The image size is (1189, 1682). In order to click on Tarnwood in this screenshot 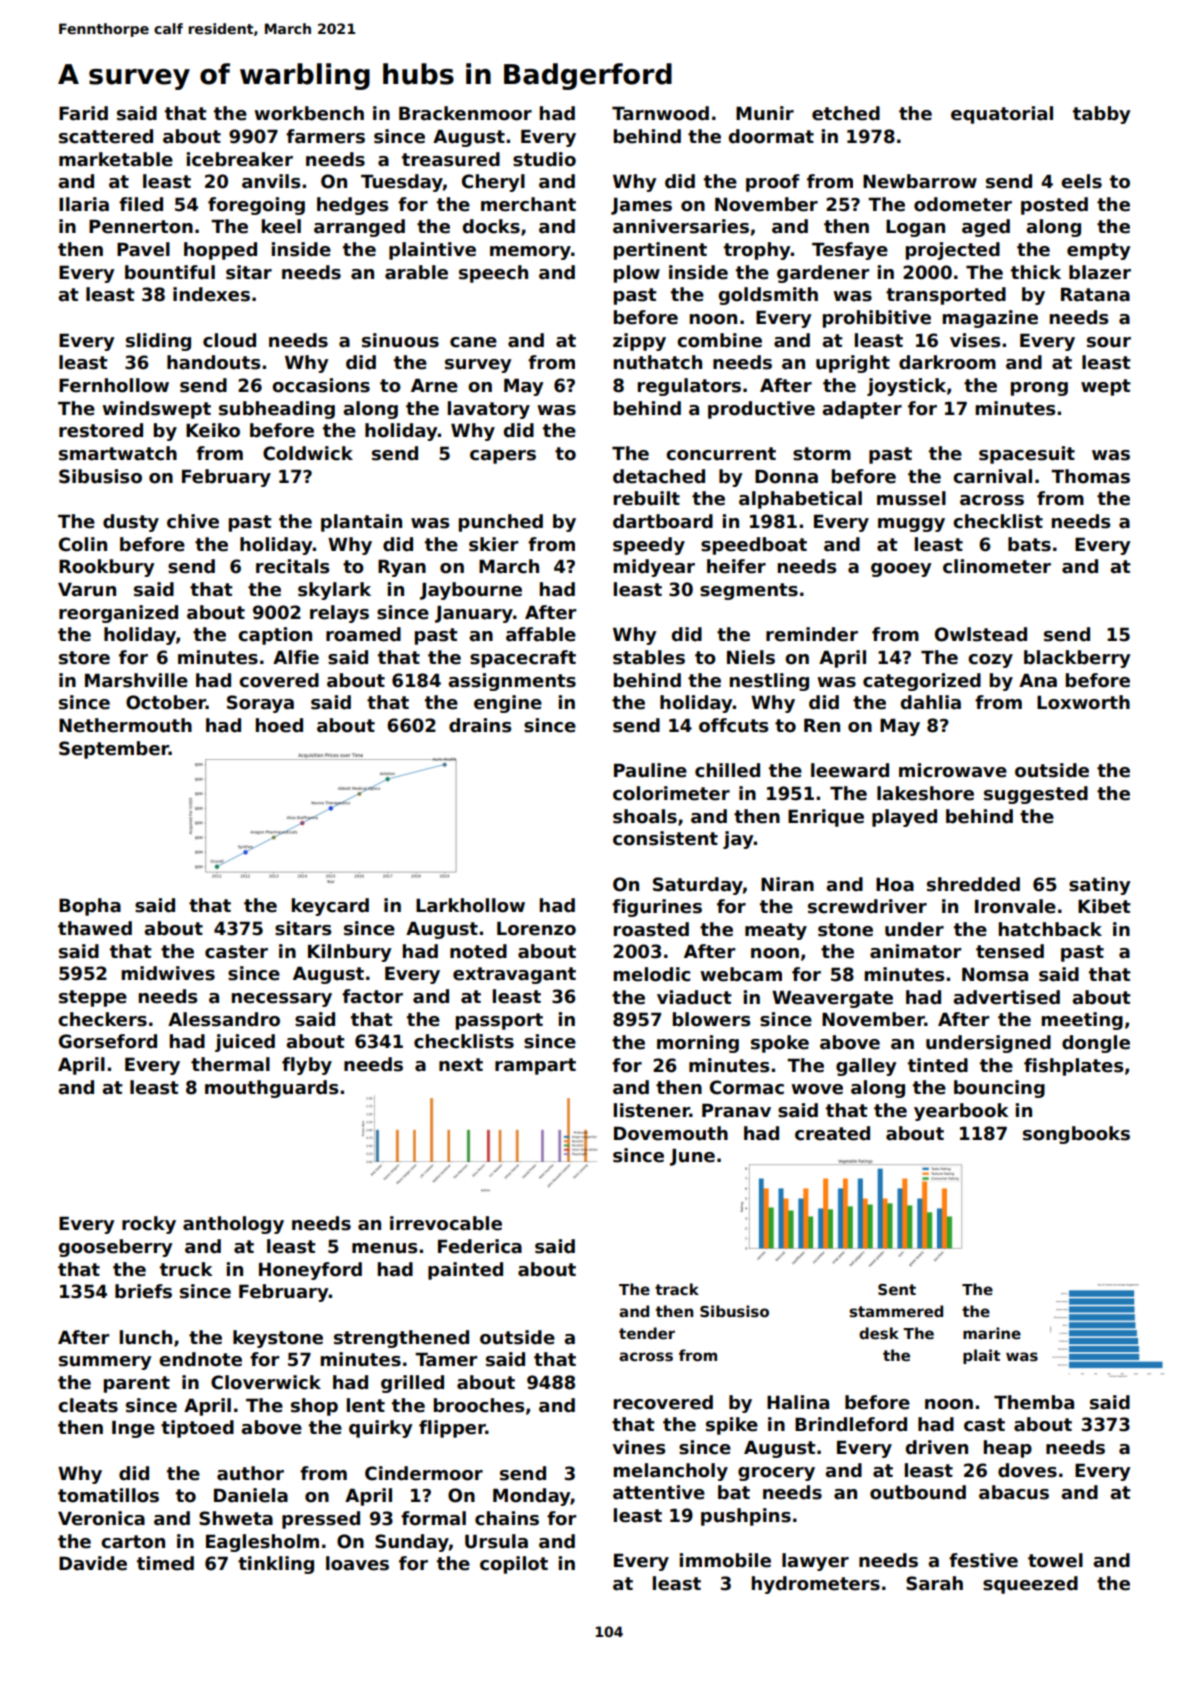, I will do `click(660, 113)`.
